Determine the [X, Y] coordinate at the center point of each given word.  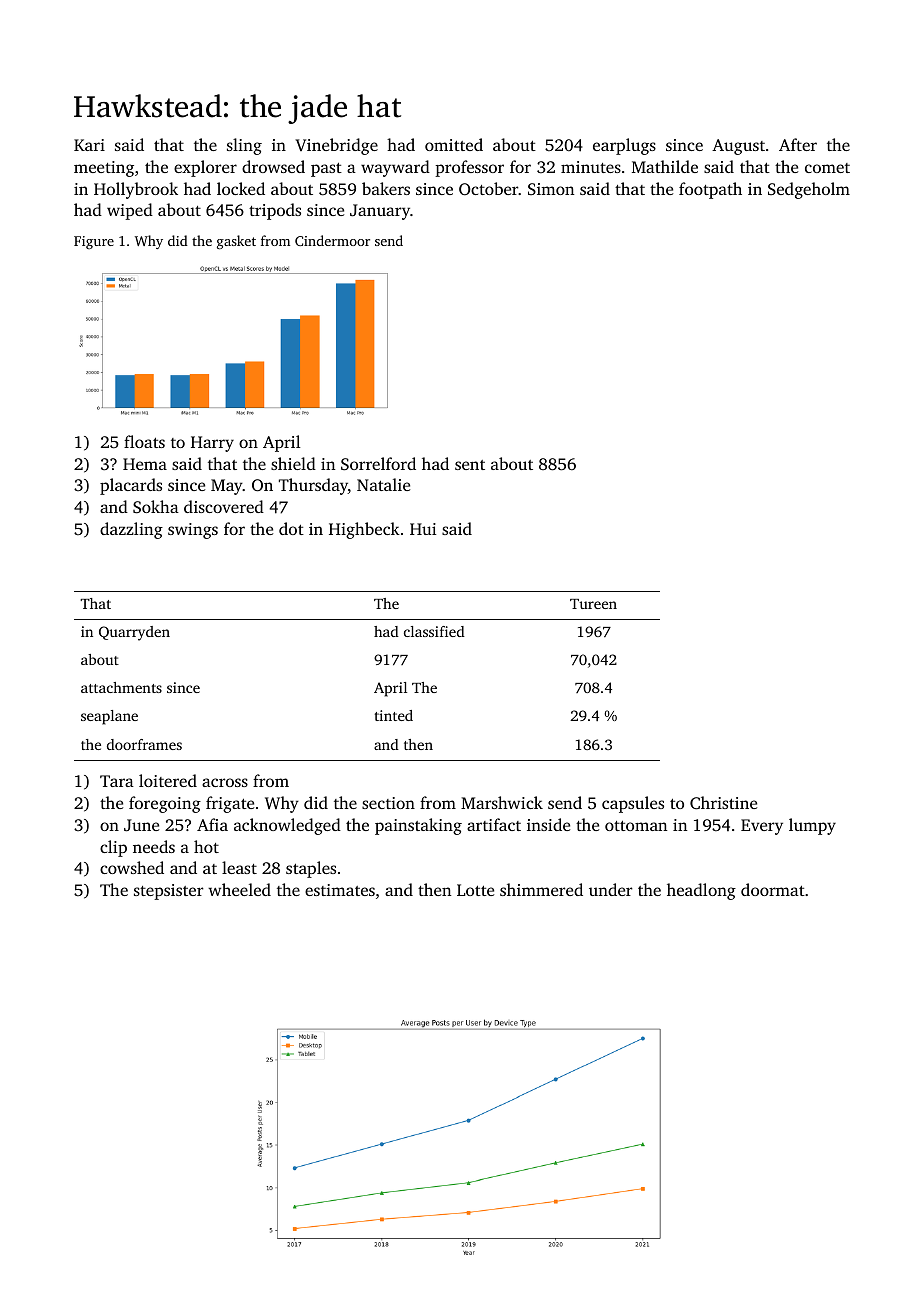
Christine [723, 803]
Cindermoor [332, 240]
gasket [236, 242]
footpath [710, 190]
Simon [551, 189]
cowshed [132, 867]
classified [434, 631]
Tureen [593, 604]
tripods [275, 211]
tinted [393, 715]
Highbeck [364, 530]
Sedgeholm [809, 190]
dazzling [131, 530]
